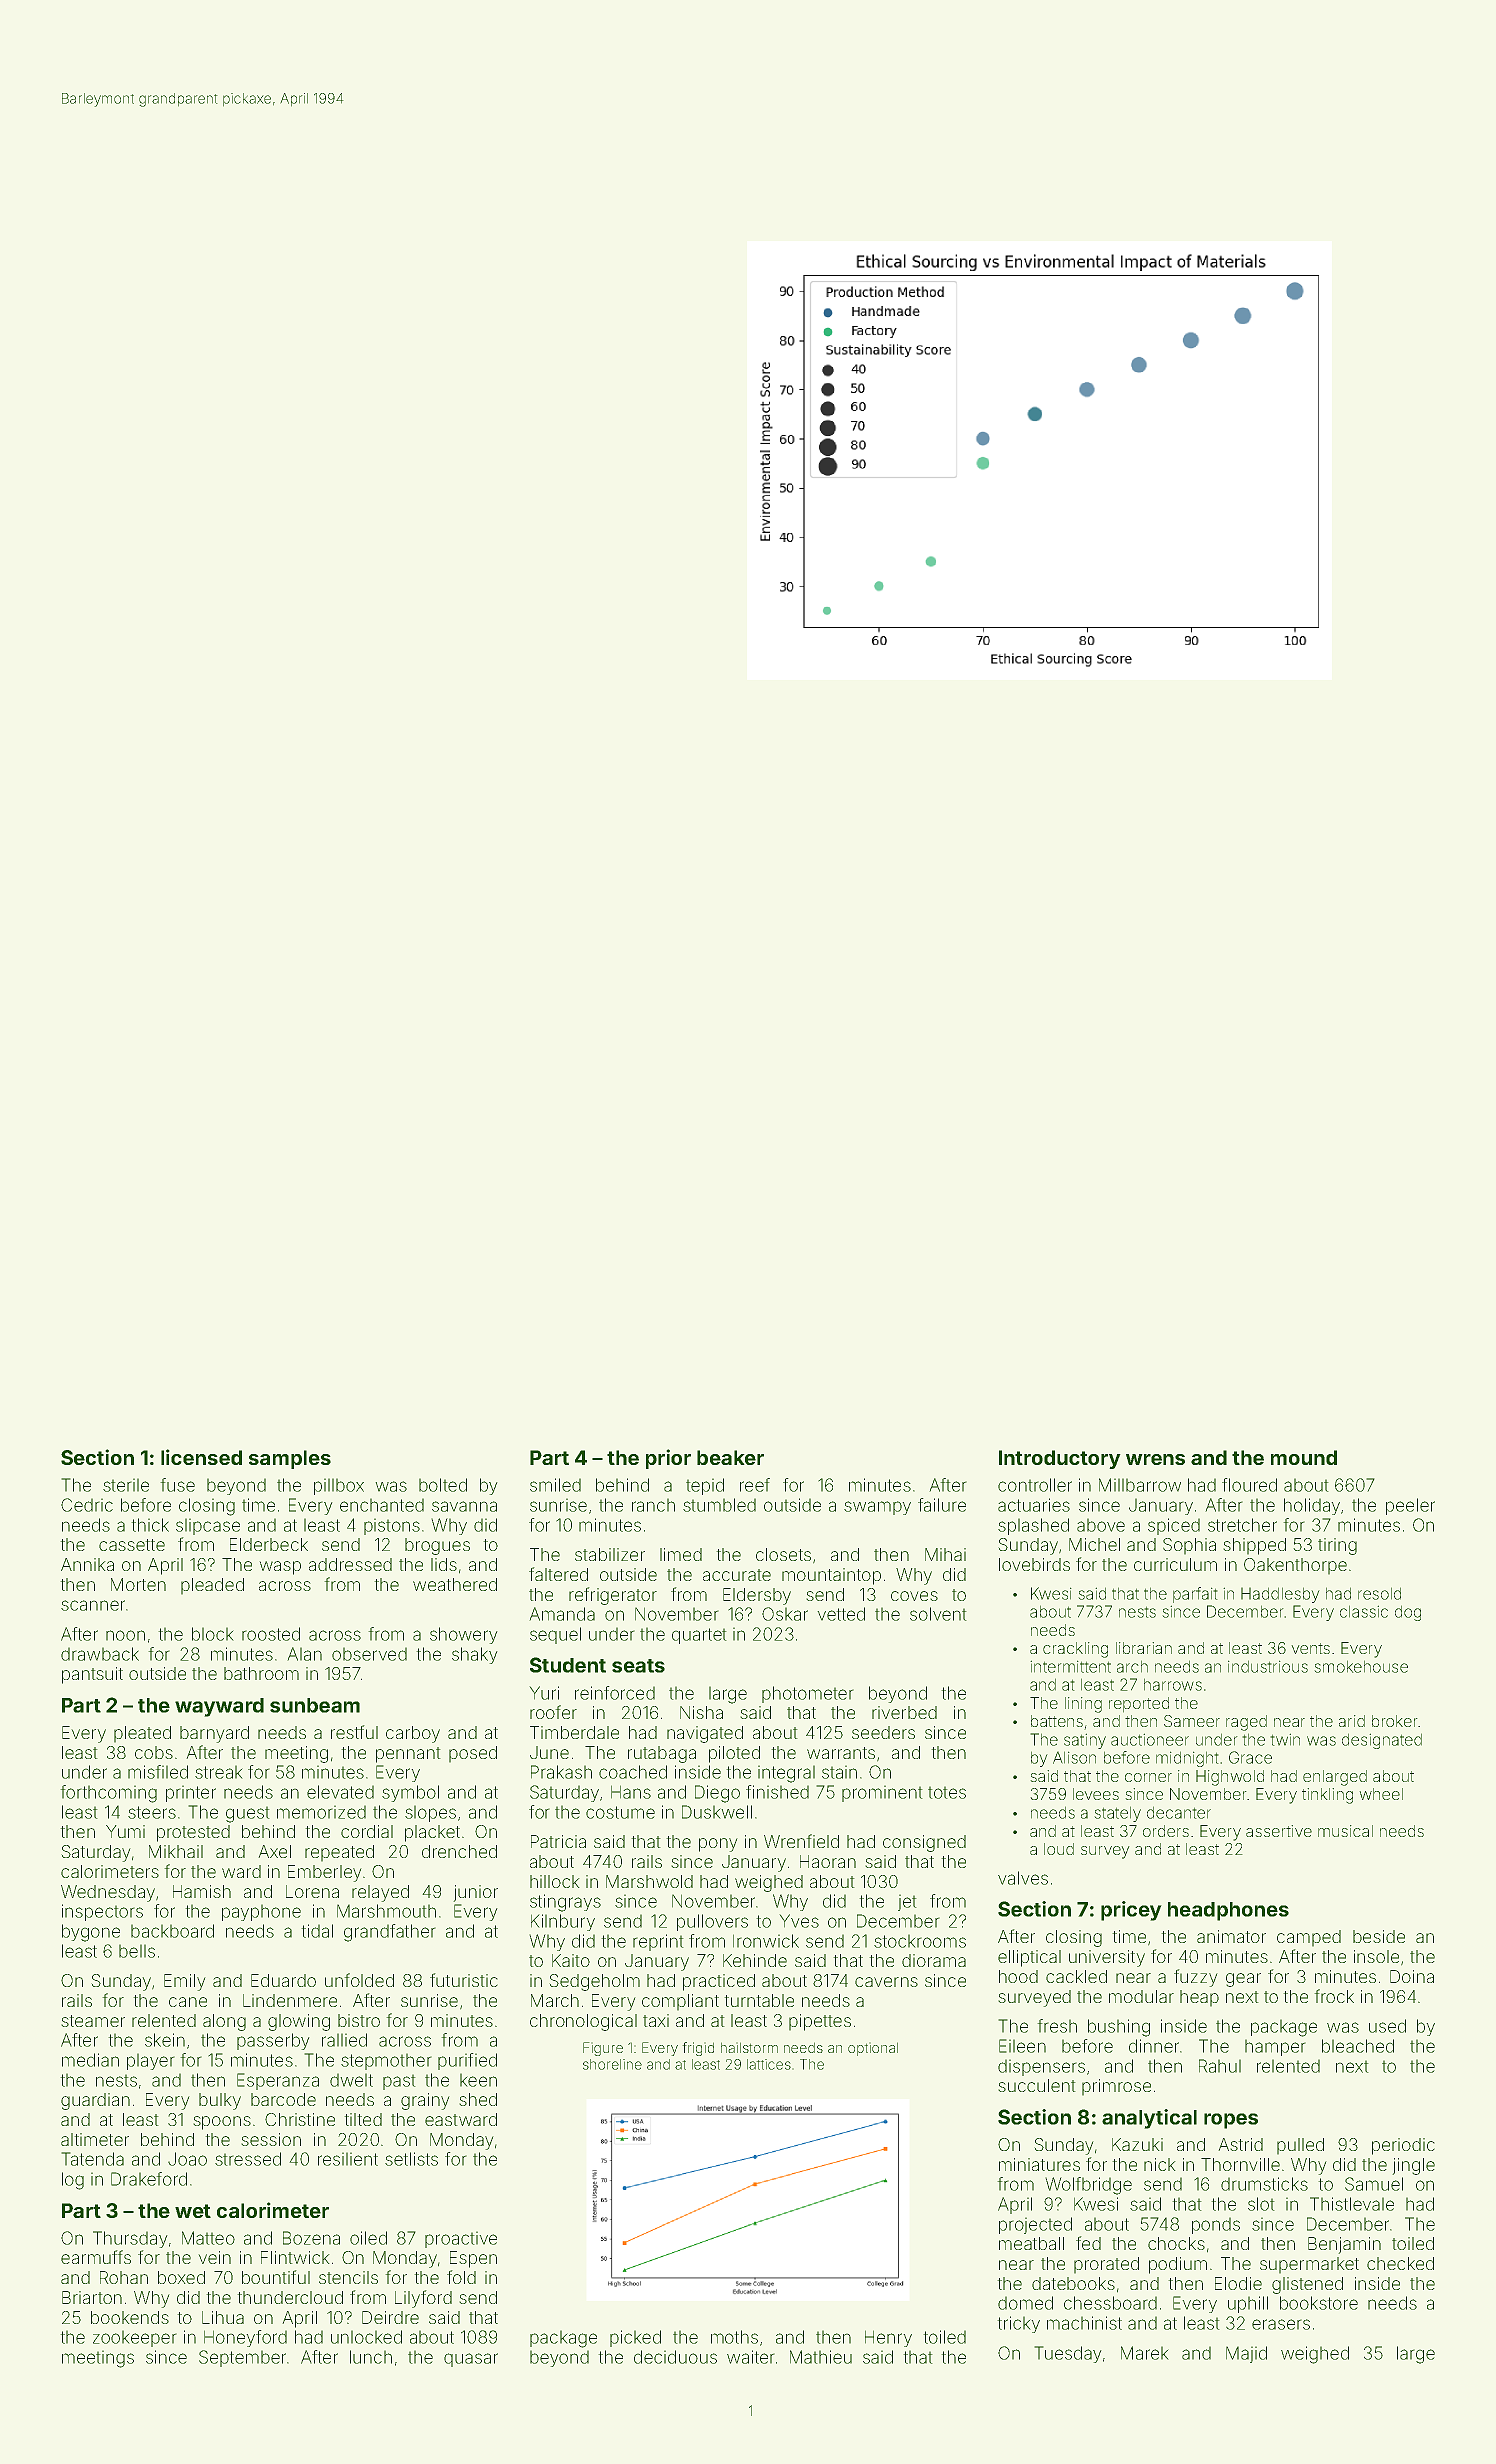 This image has height=2464, width=1496. What do you see at coordinates (1035, 1485) in the image?
I see `controller` at bounding box center [1035, 1485].
